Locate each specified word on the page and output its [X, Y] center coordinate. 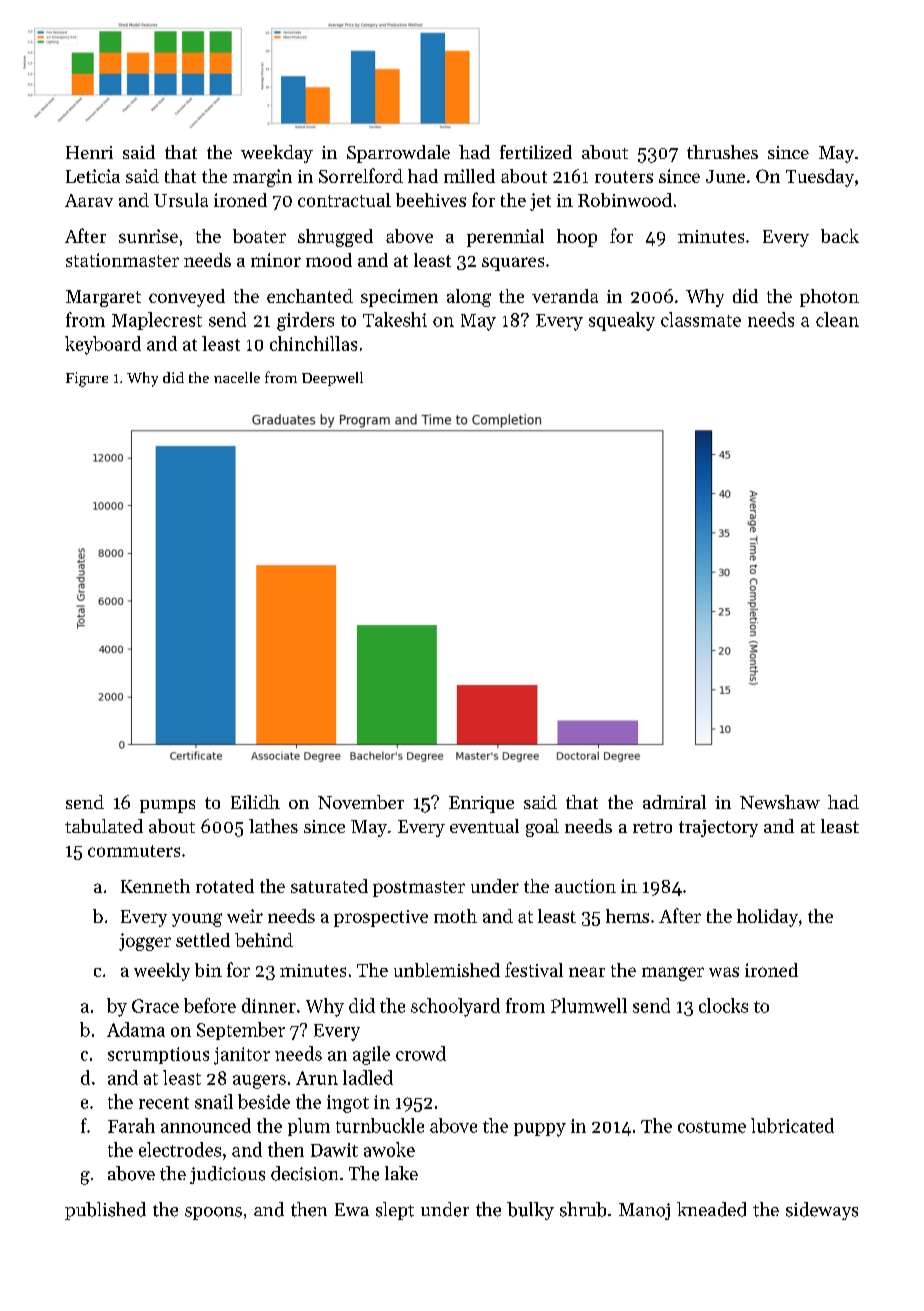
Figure [87, 379]
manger [673, 974]
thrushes [722, 152]
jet [540, 202]
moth [455, 916]
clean [837, 319]
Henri [89, 152]
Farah [131, 1125]
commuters [134, 851]
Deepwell [332, 379]
